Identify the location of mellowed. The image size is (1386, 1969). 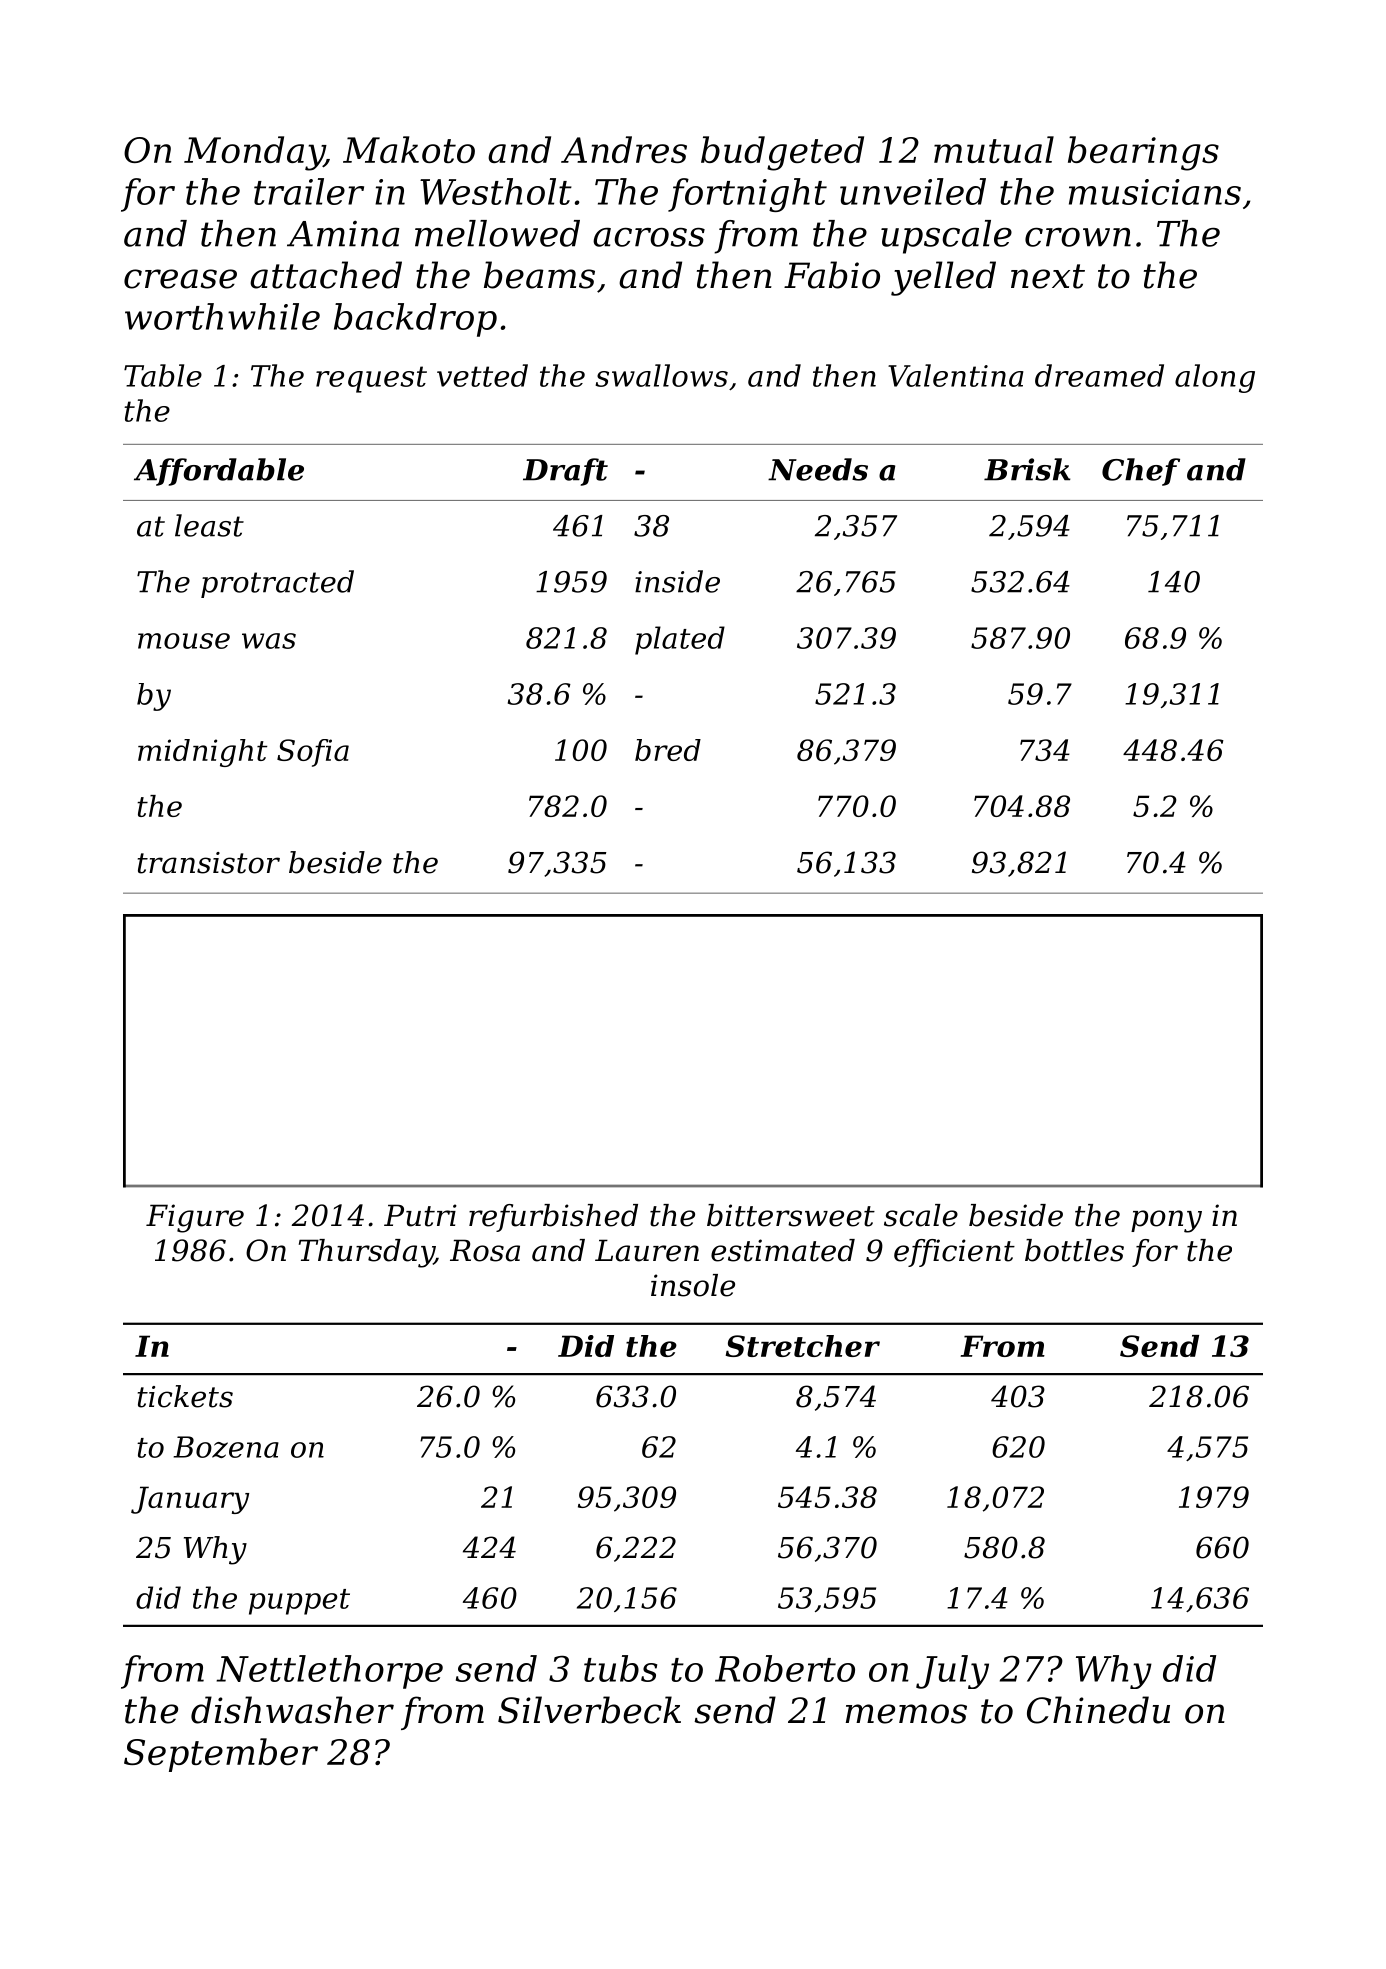
(497, 233).
